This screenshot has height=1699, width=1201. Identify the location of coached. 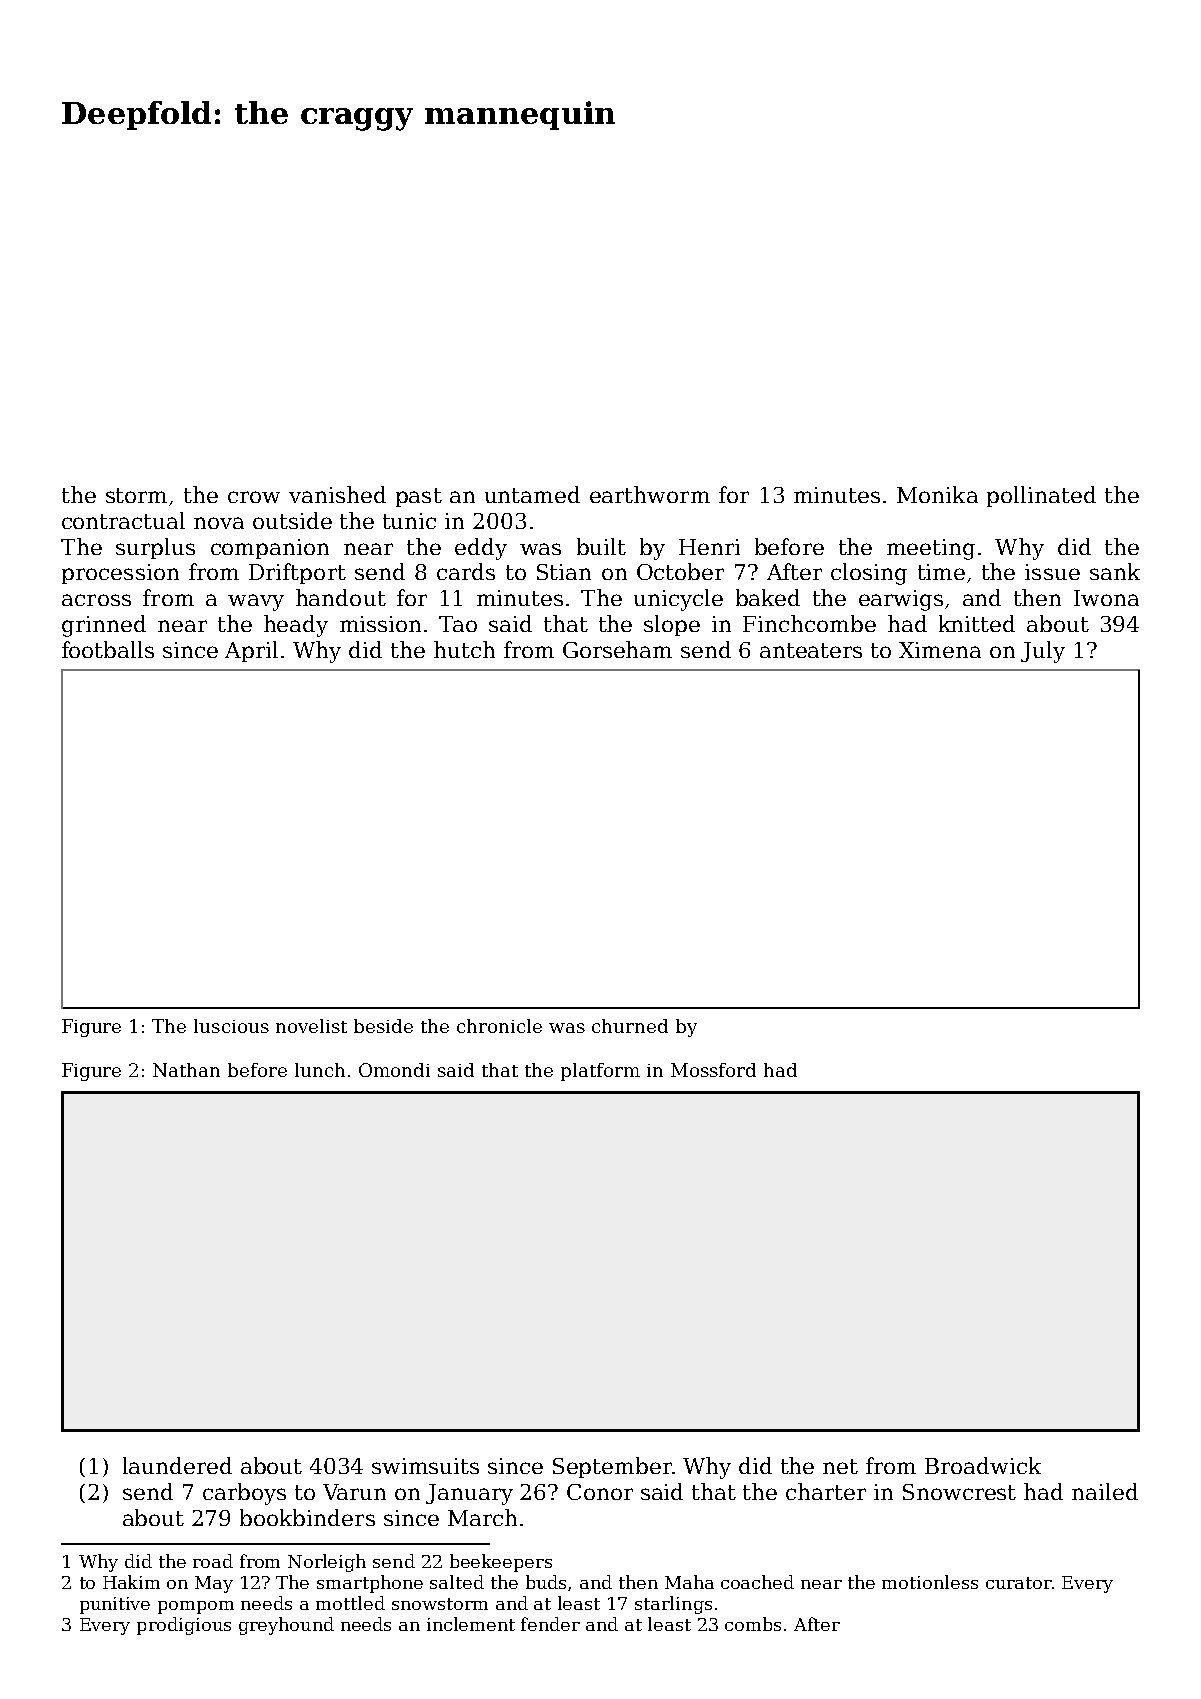
(757, 1582).
